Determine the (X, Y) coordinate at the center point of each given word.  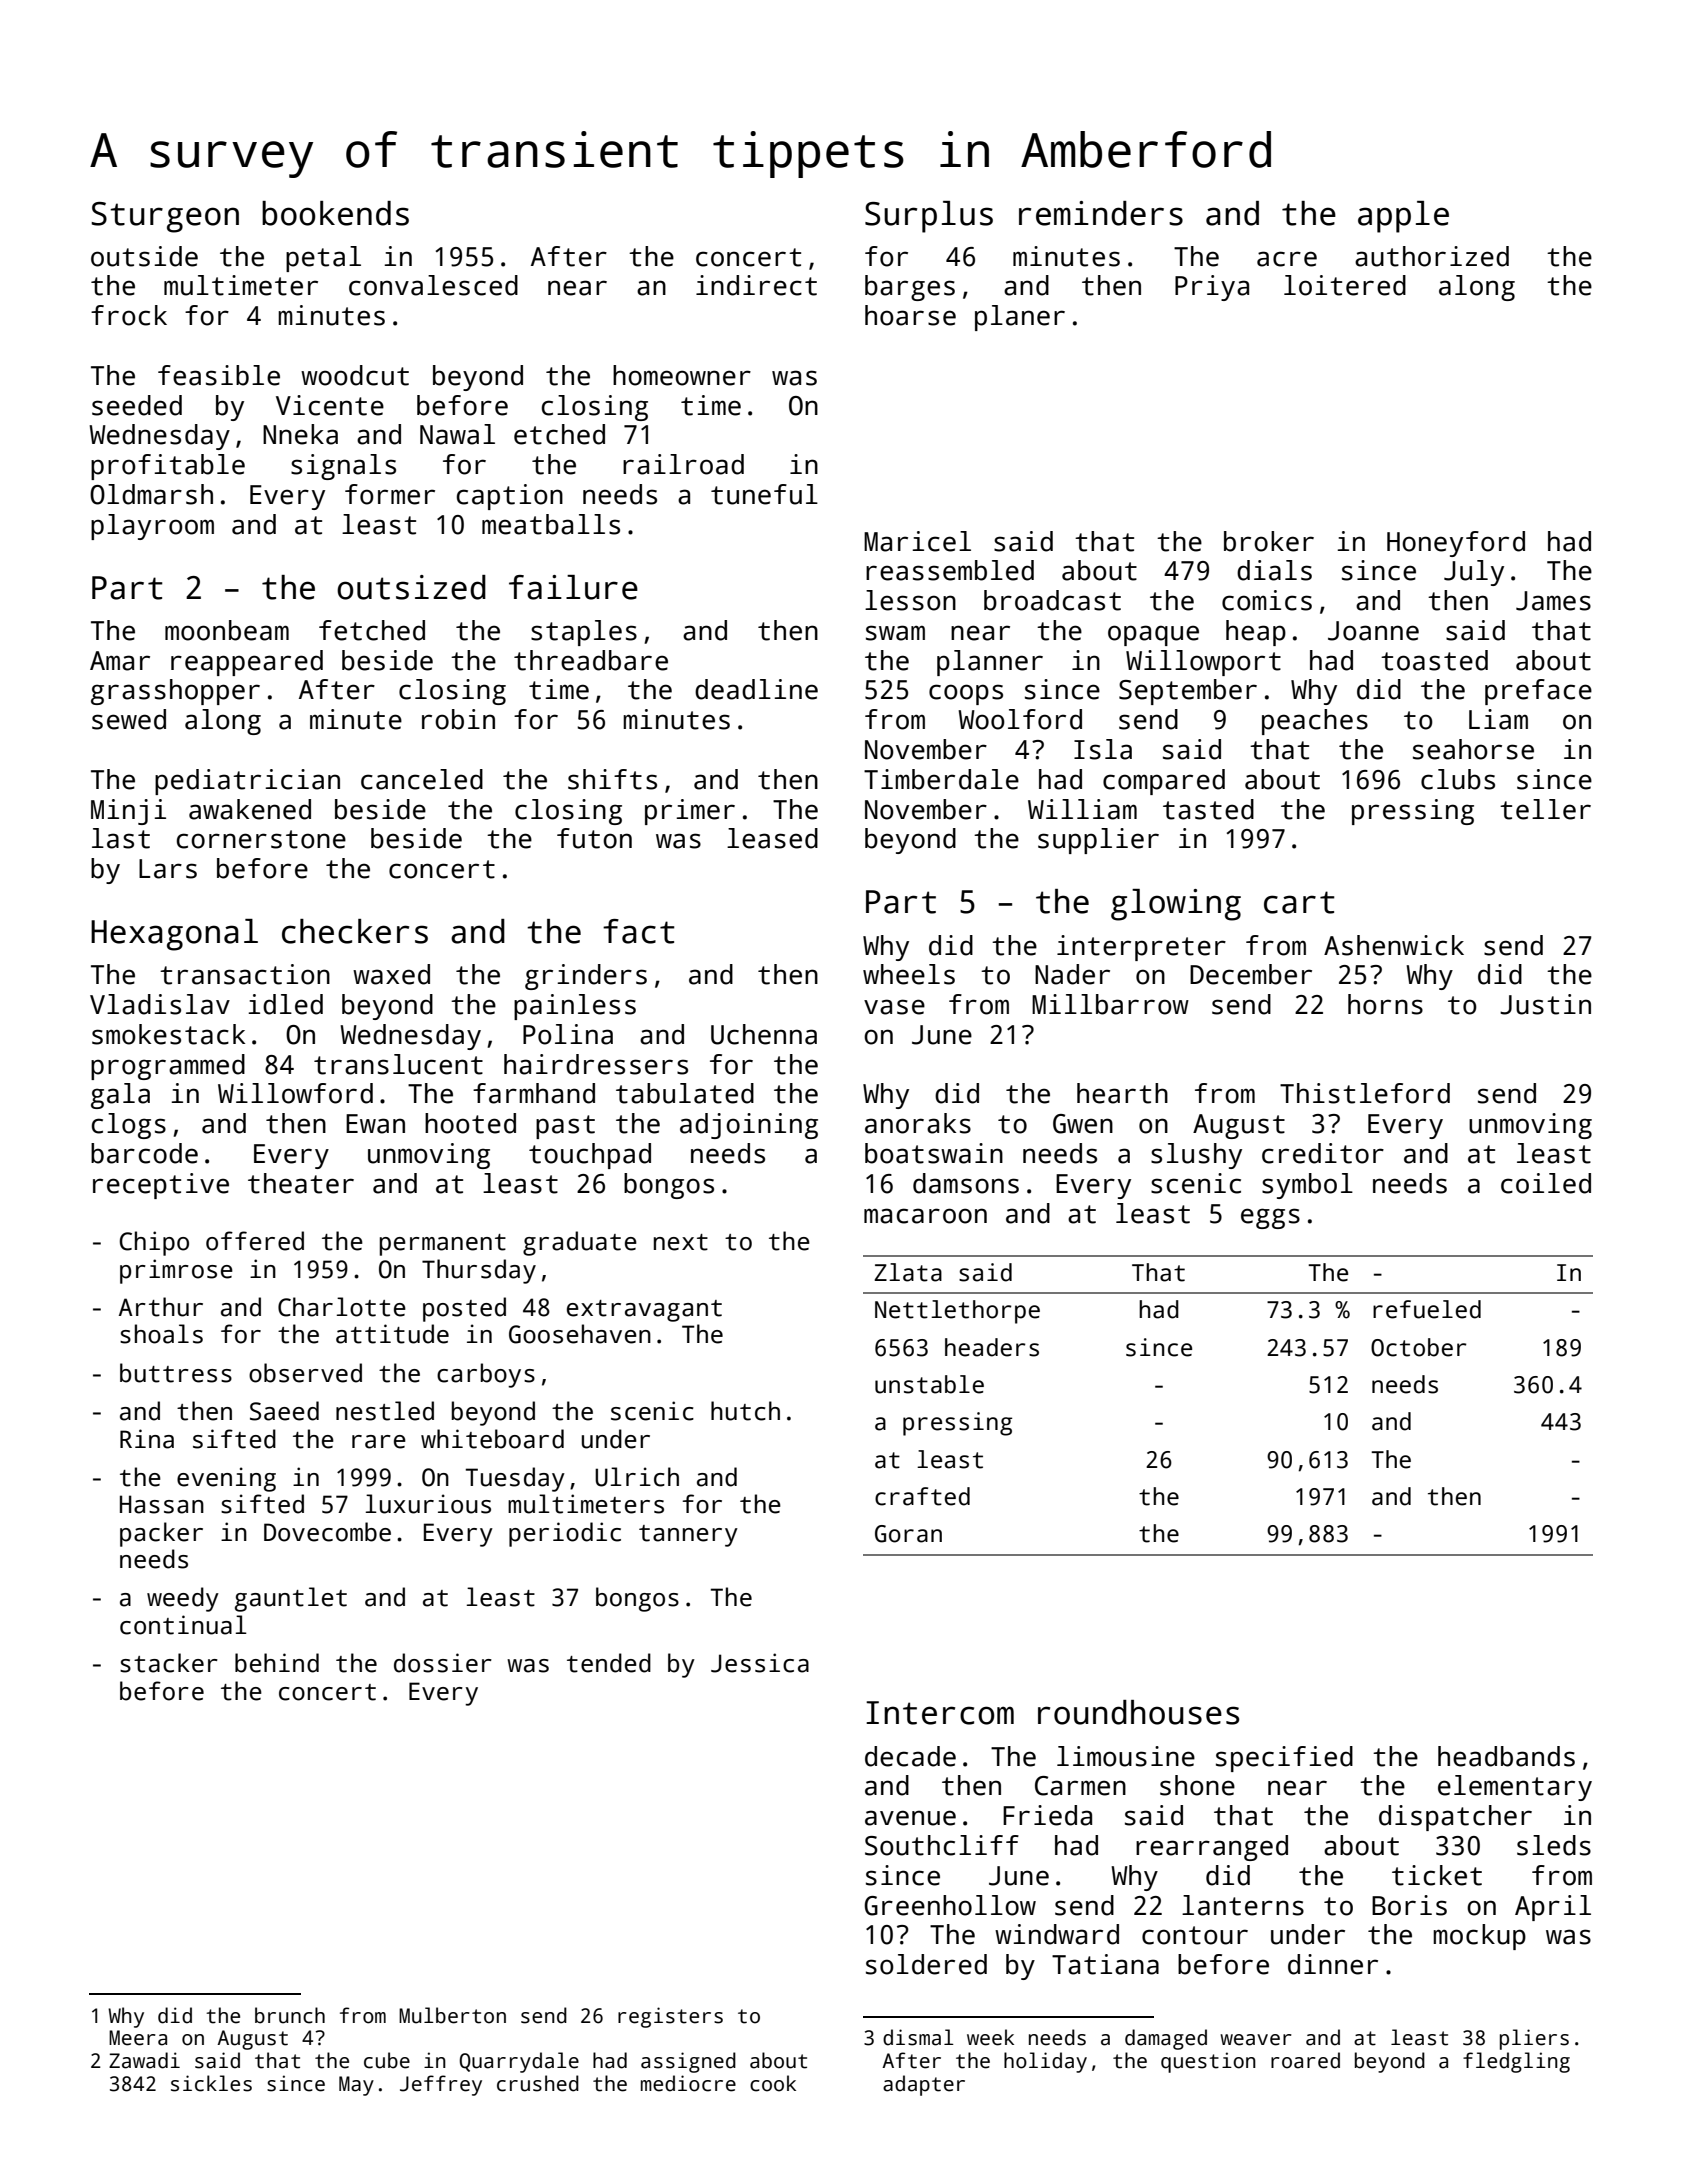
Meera (138, 2038)
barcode (144, 1153)
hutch (745, 1411)
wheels (909, 974)
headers (992, 1347)
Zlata (908, 1272)
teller (1545, 809)
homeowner (682, 375)
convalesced (433, 285)
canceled (422, 779)
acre (1287, 259)
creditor (1323, 1153)
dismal (918, 2037)
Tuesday (515, 1479)
